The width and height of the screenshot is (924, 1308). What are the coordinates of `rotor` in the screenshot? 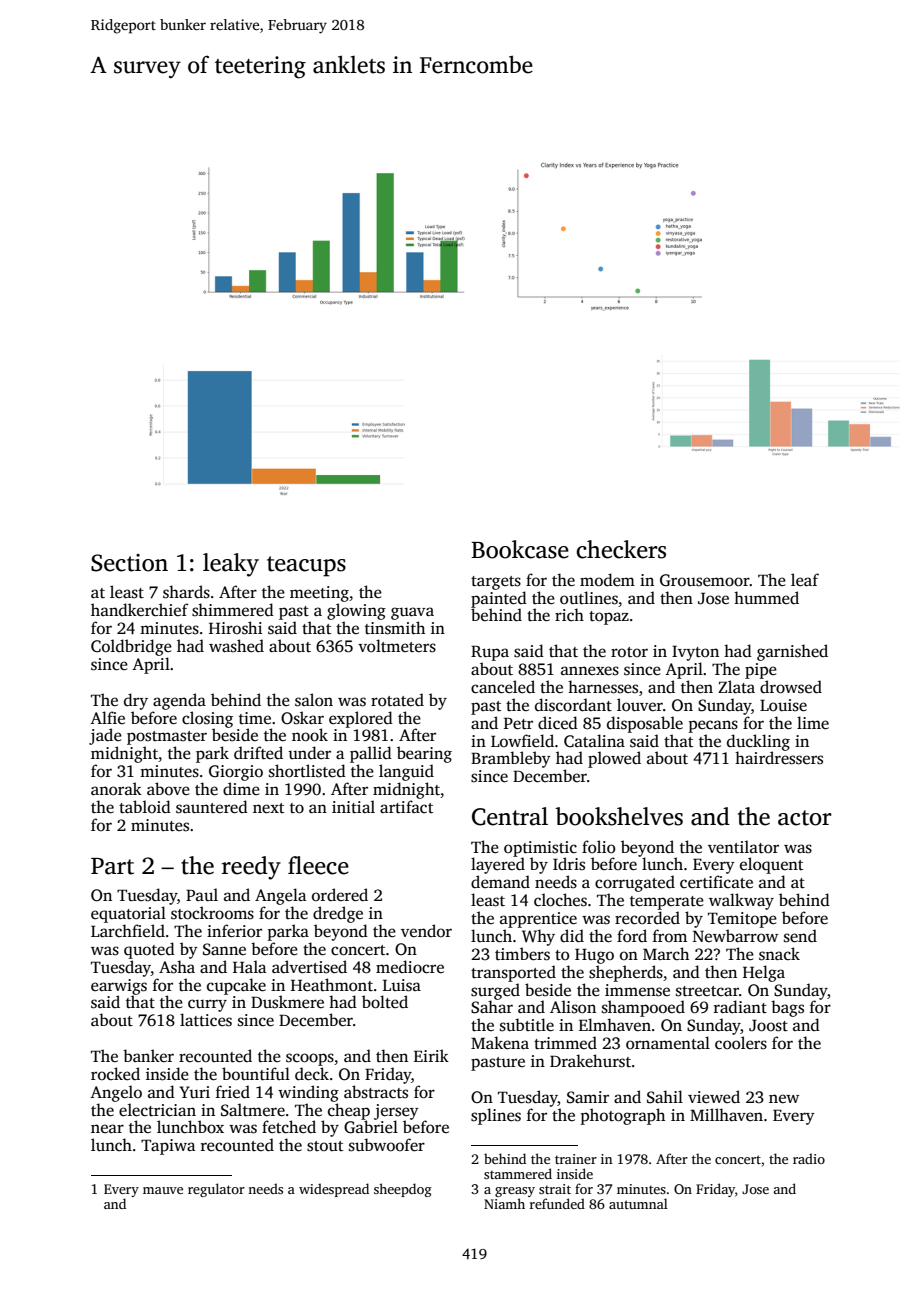 It's located at (629, 652).
